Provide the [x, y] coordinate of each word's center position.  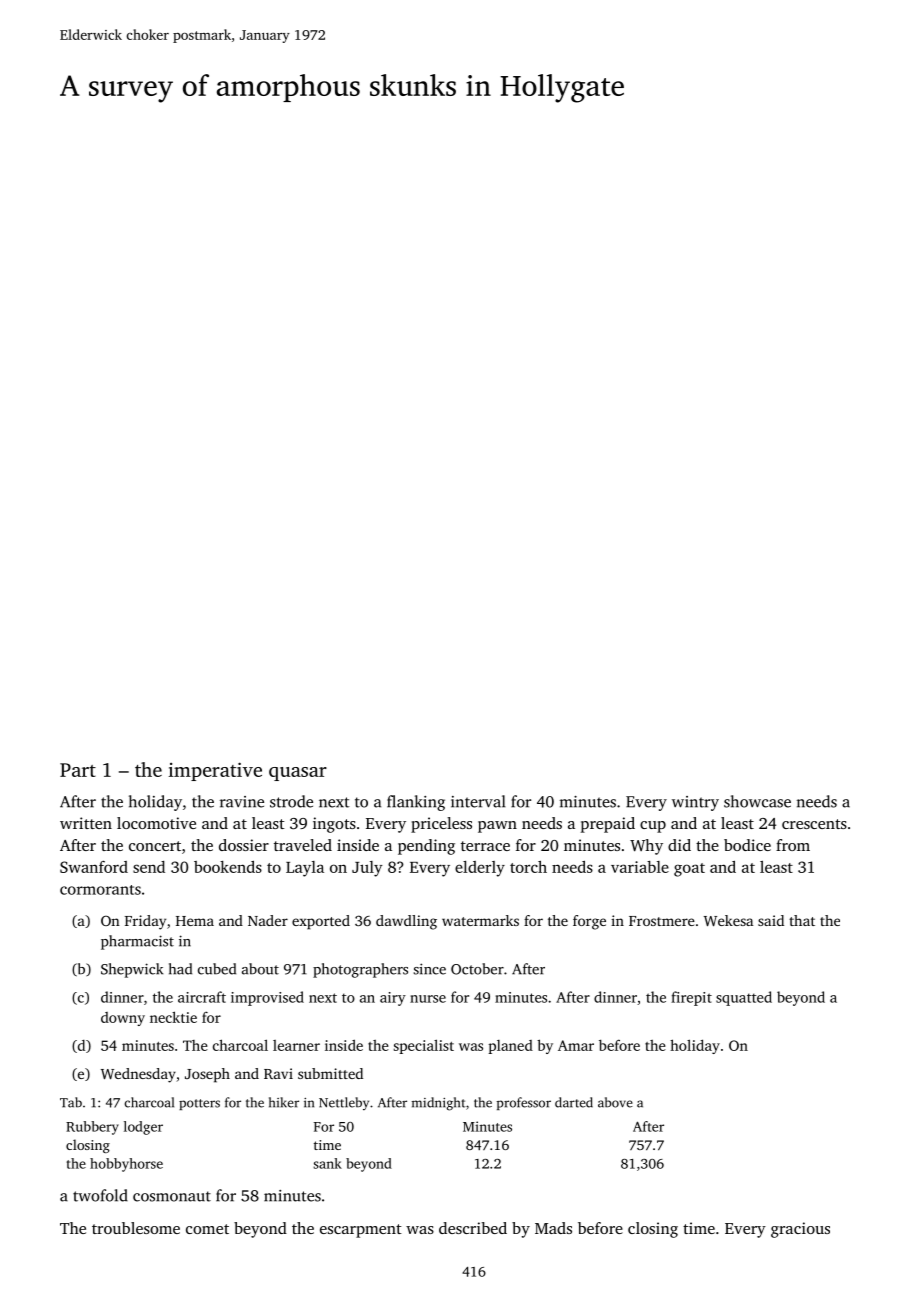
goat [689, 870]
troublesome [136, 1228]
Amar [576, 1045]
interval [478, 801]
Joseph [207, 1075]
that [802, 920]
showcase [757, 801]
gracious [800, 1230]
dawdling [406, 922]
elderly [480, 869]
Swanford [94, 867]
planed [510, 1047]
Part [78, 770]
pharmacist [137, 942]
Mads [553, 1228]
